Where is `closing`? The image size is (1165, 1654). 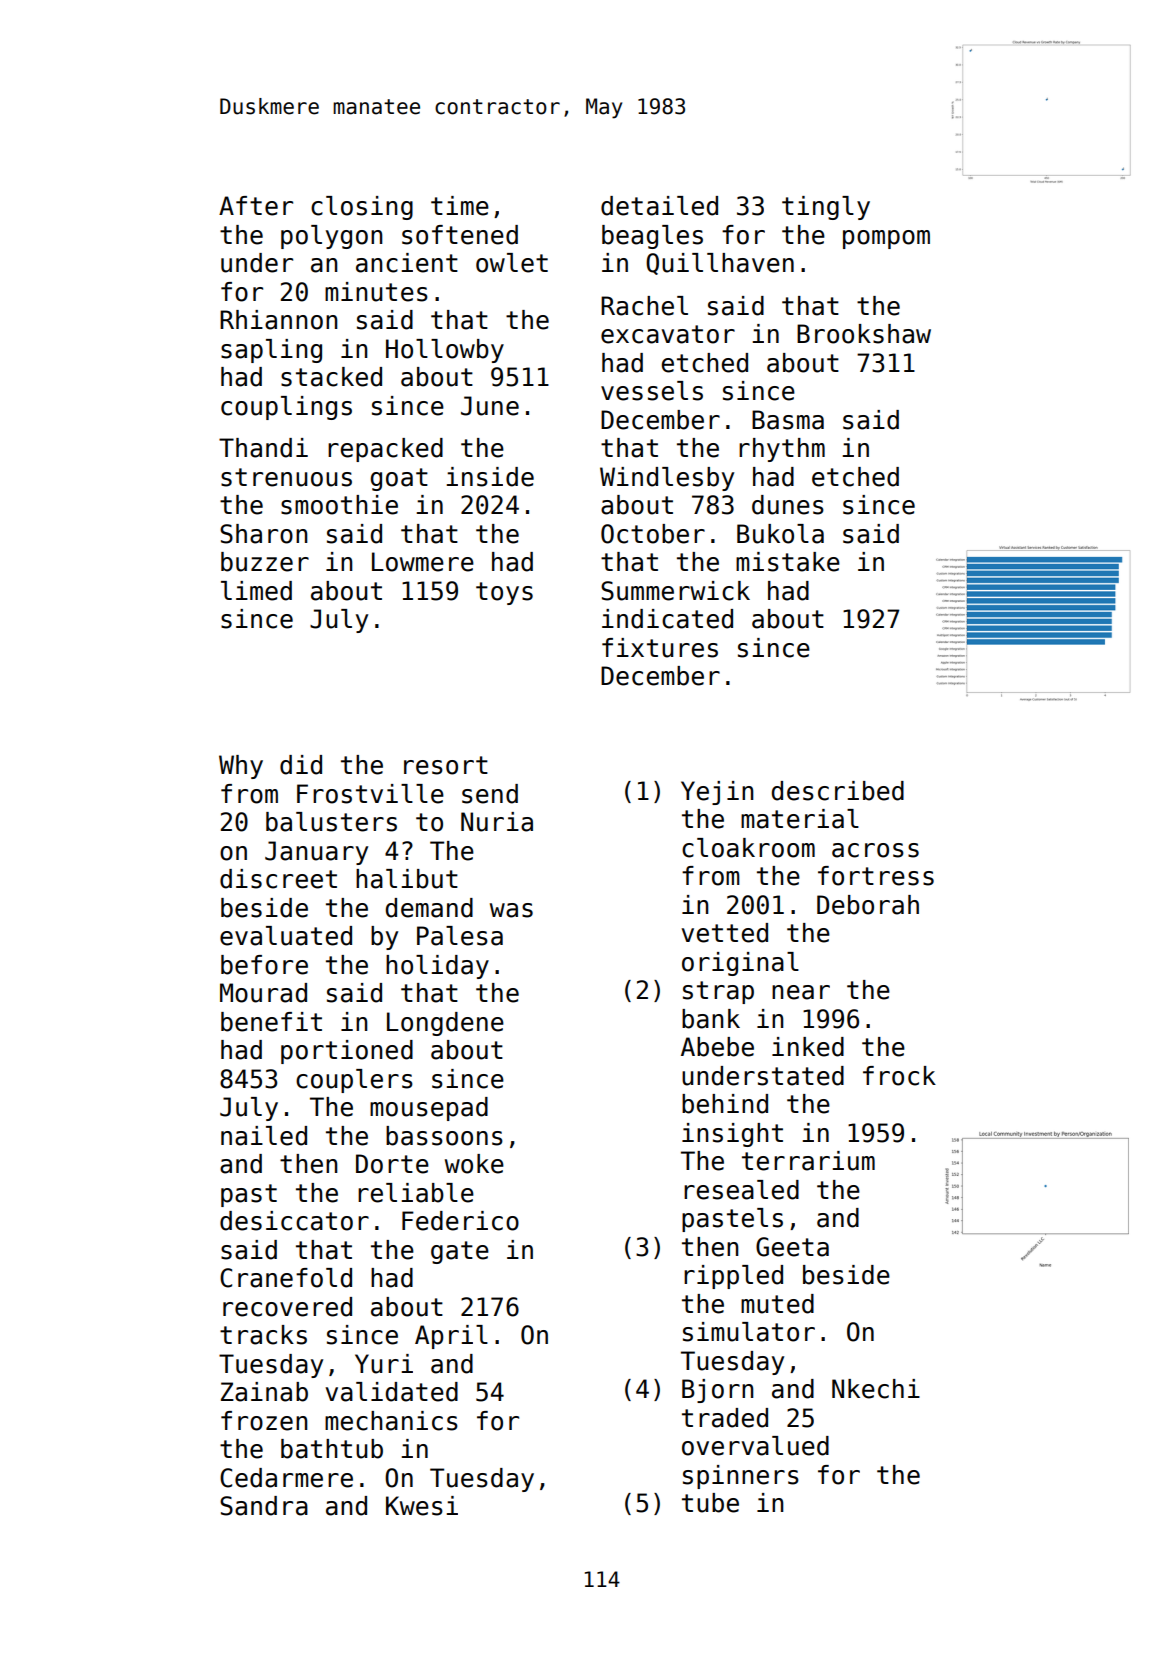 closing is located at coordinates (362, 208).
